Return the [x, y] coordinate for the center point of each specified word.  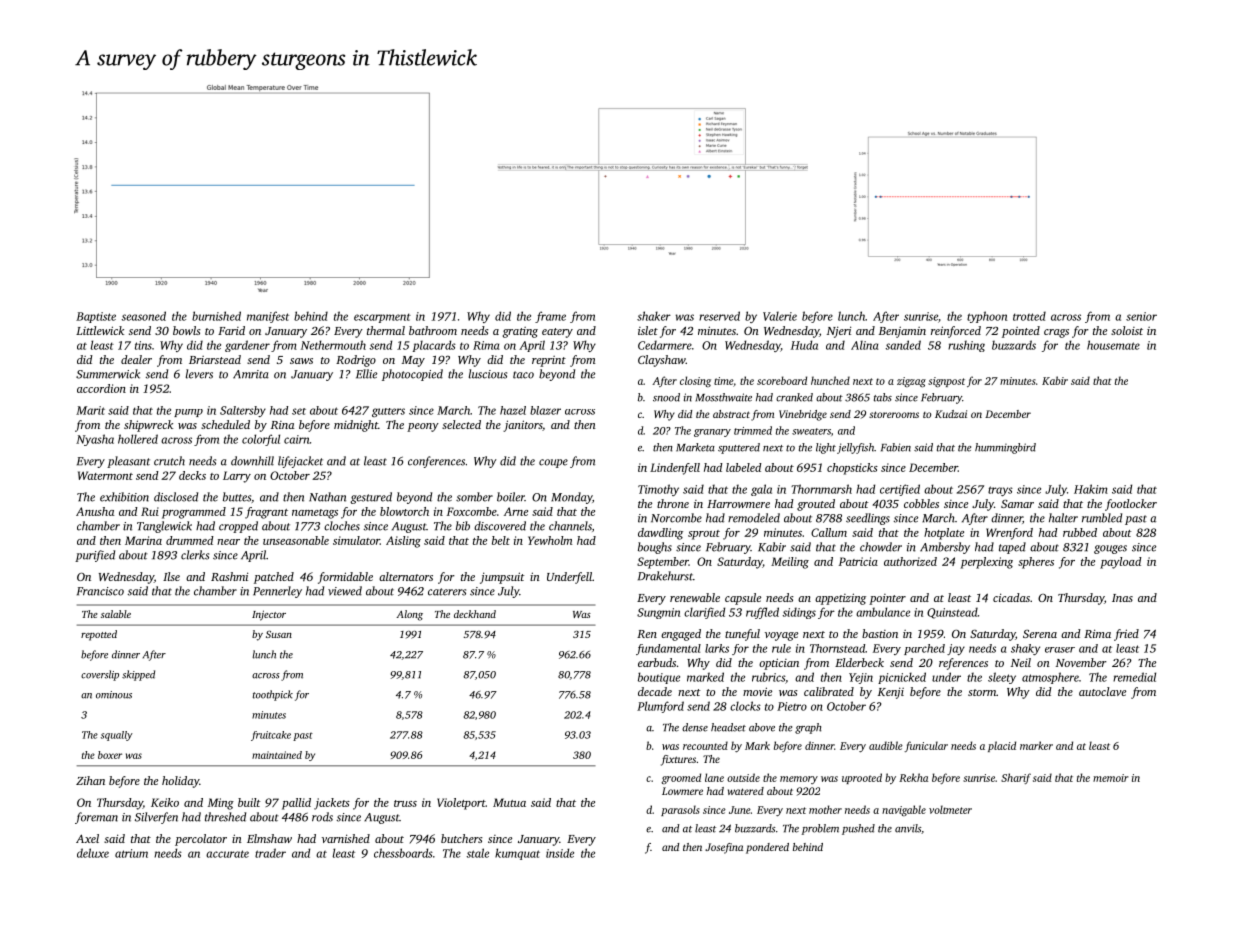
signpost [946, 382]
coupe [553, 463]
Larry [237, 477]
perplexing [987, 563]
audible [886, 745]
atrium [131, 853]
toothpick [273, 695]
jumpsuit [502, 578]
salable [116, 614]
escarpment [382, 318]
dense [695, 727]
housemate [1113, 345]
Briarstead [215, 359]
